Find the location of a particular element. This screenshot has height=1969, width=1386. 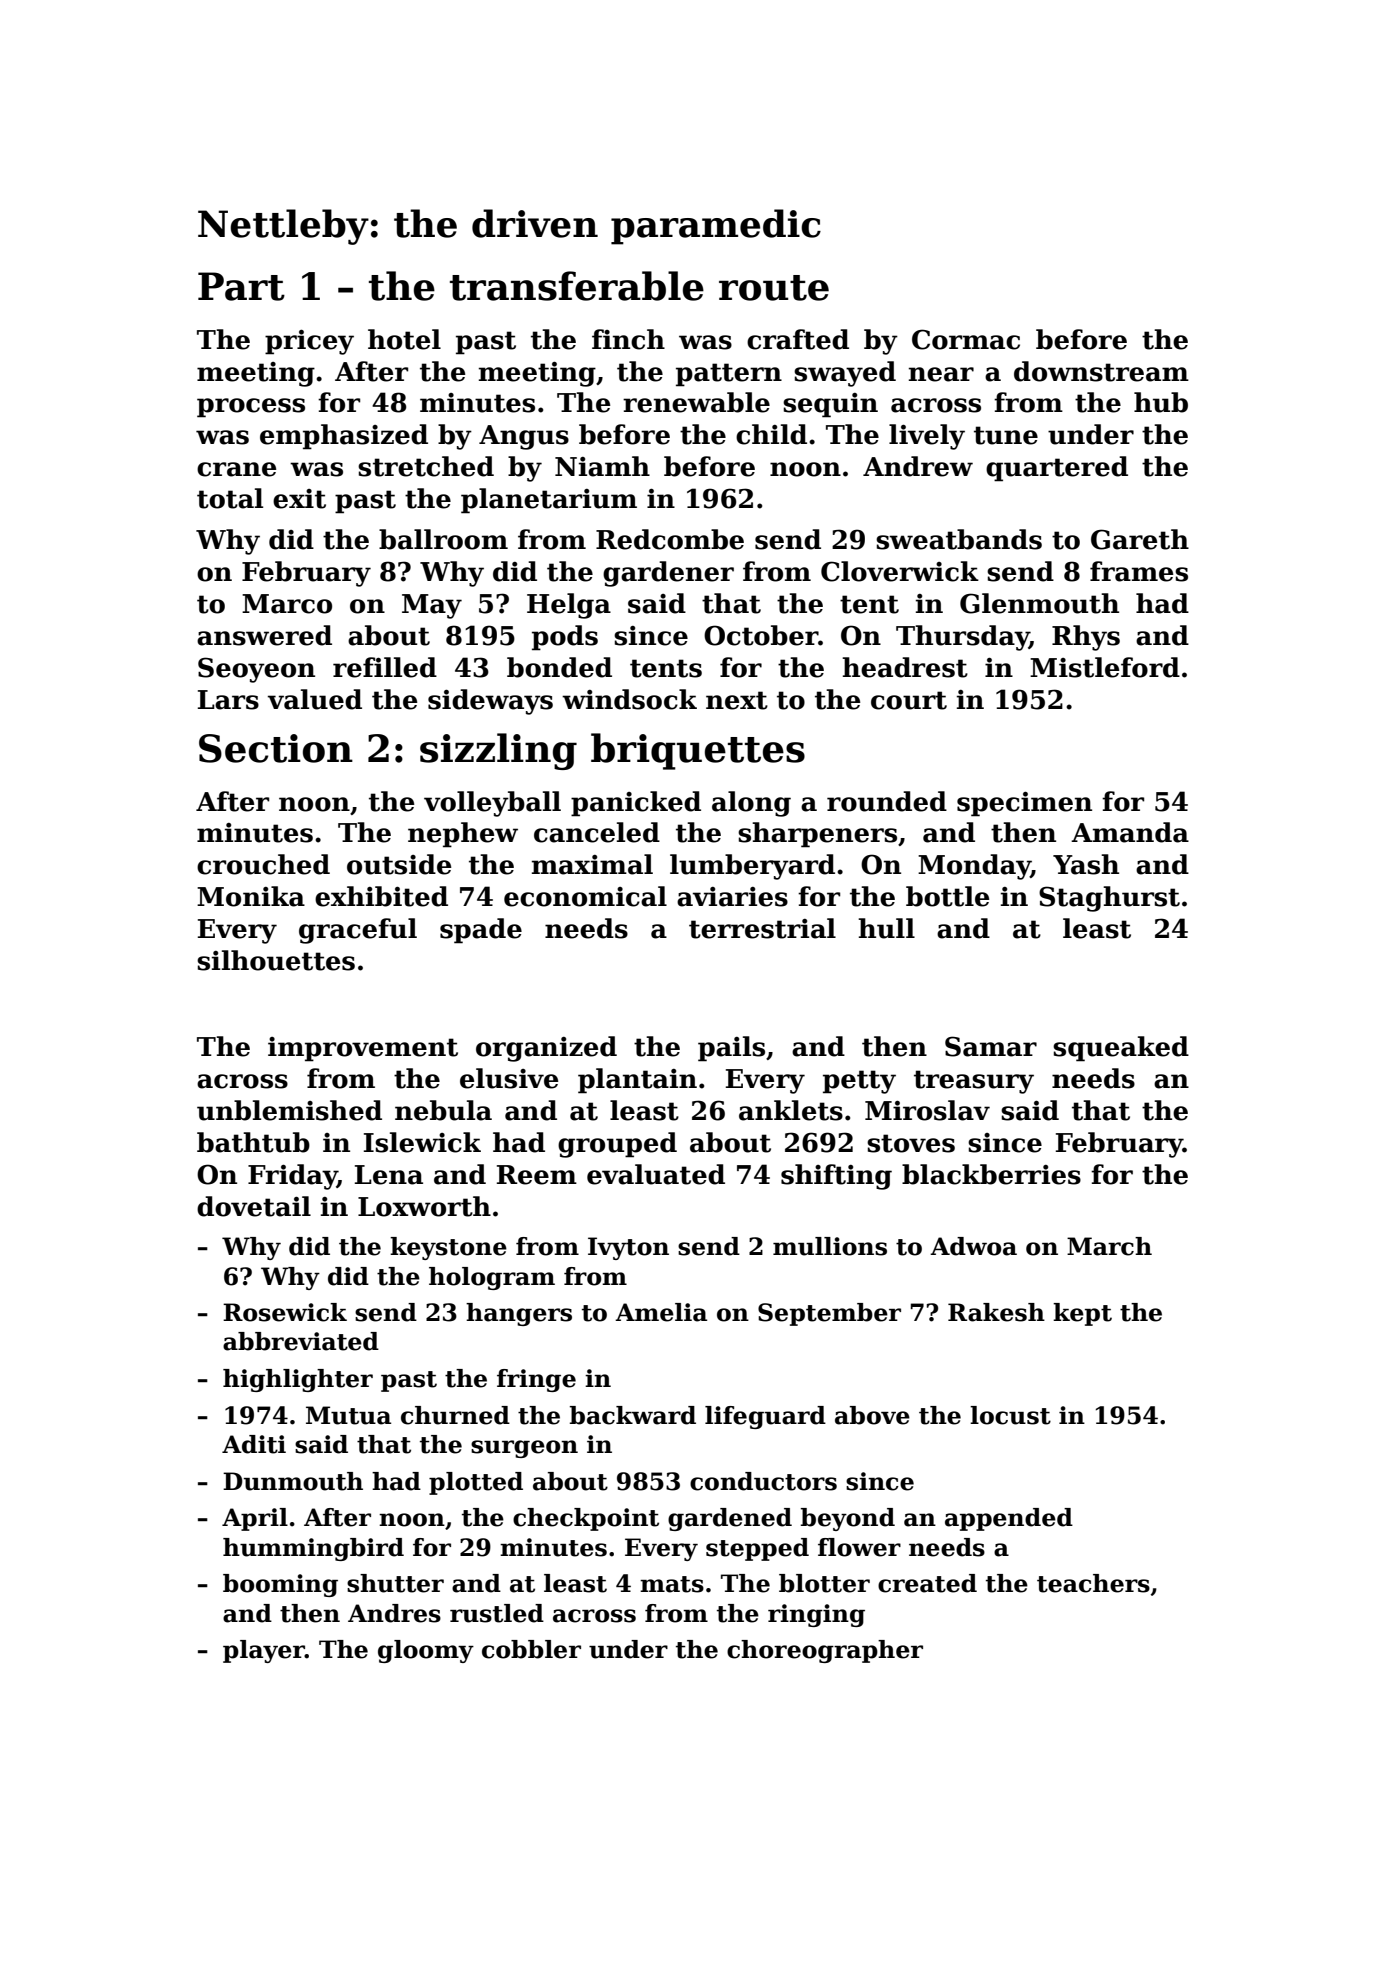

route is located at coordinates (774, 288).
